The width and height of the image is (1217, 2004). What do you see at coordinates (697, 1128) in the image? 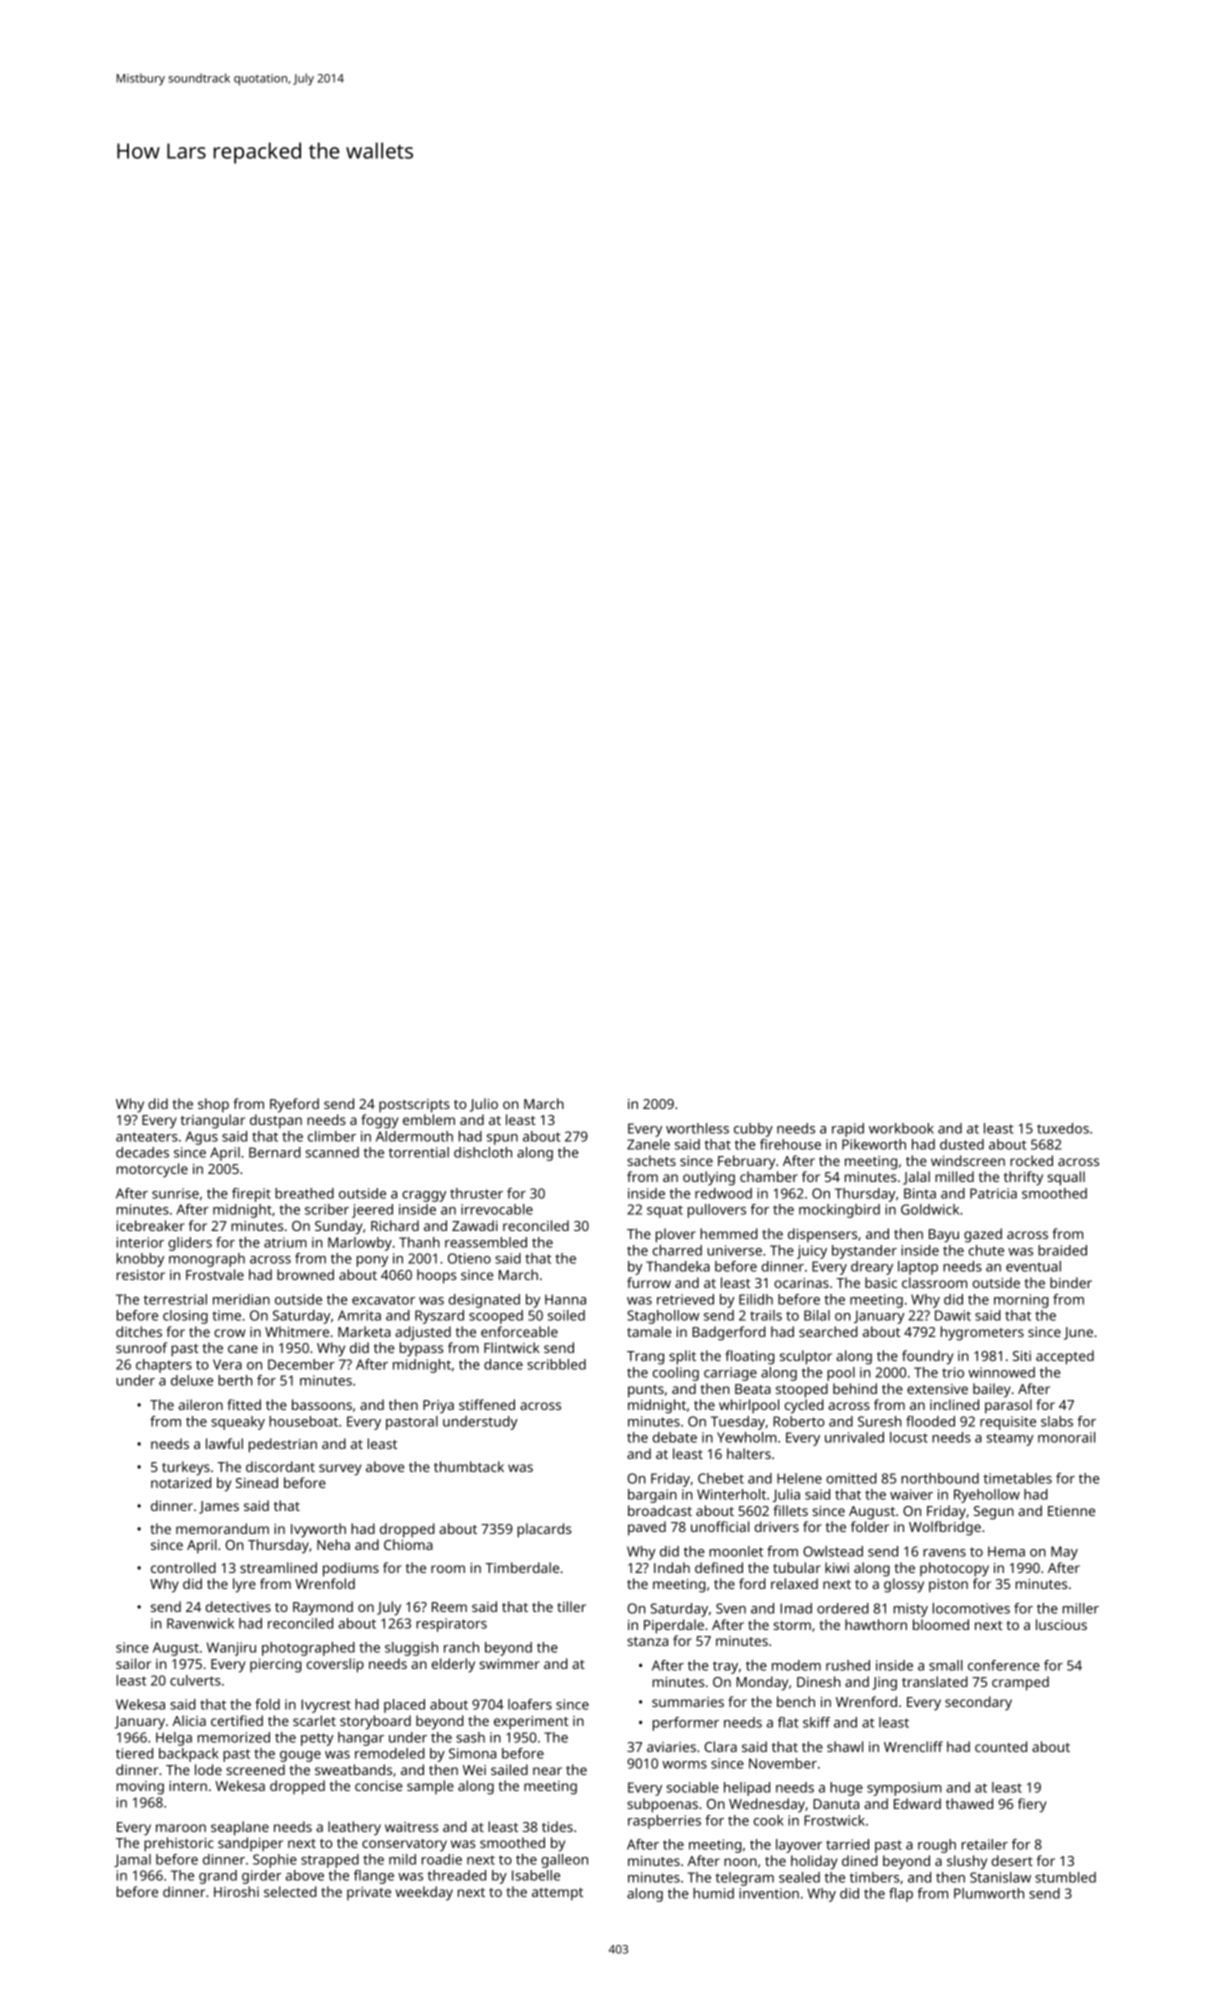
I see `worthless` at bounding box center [697, 1128].
